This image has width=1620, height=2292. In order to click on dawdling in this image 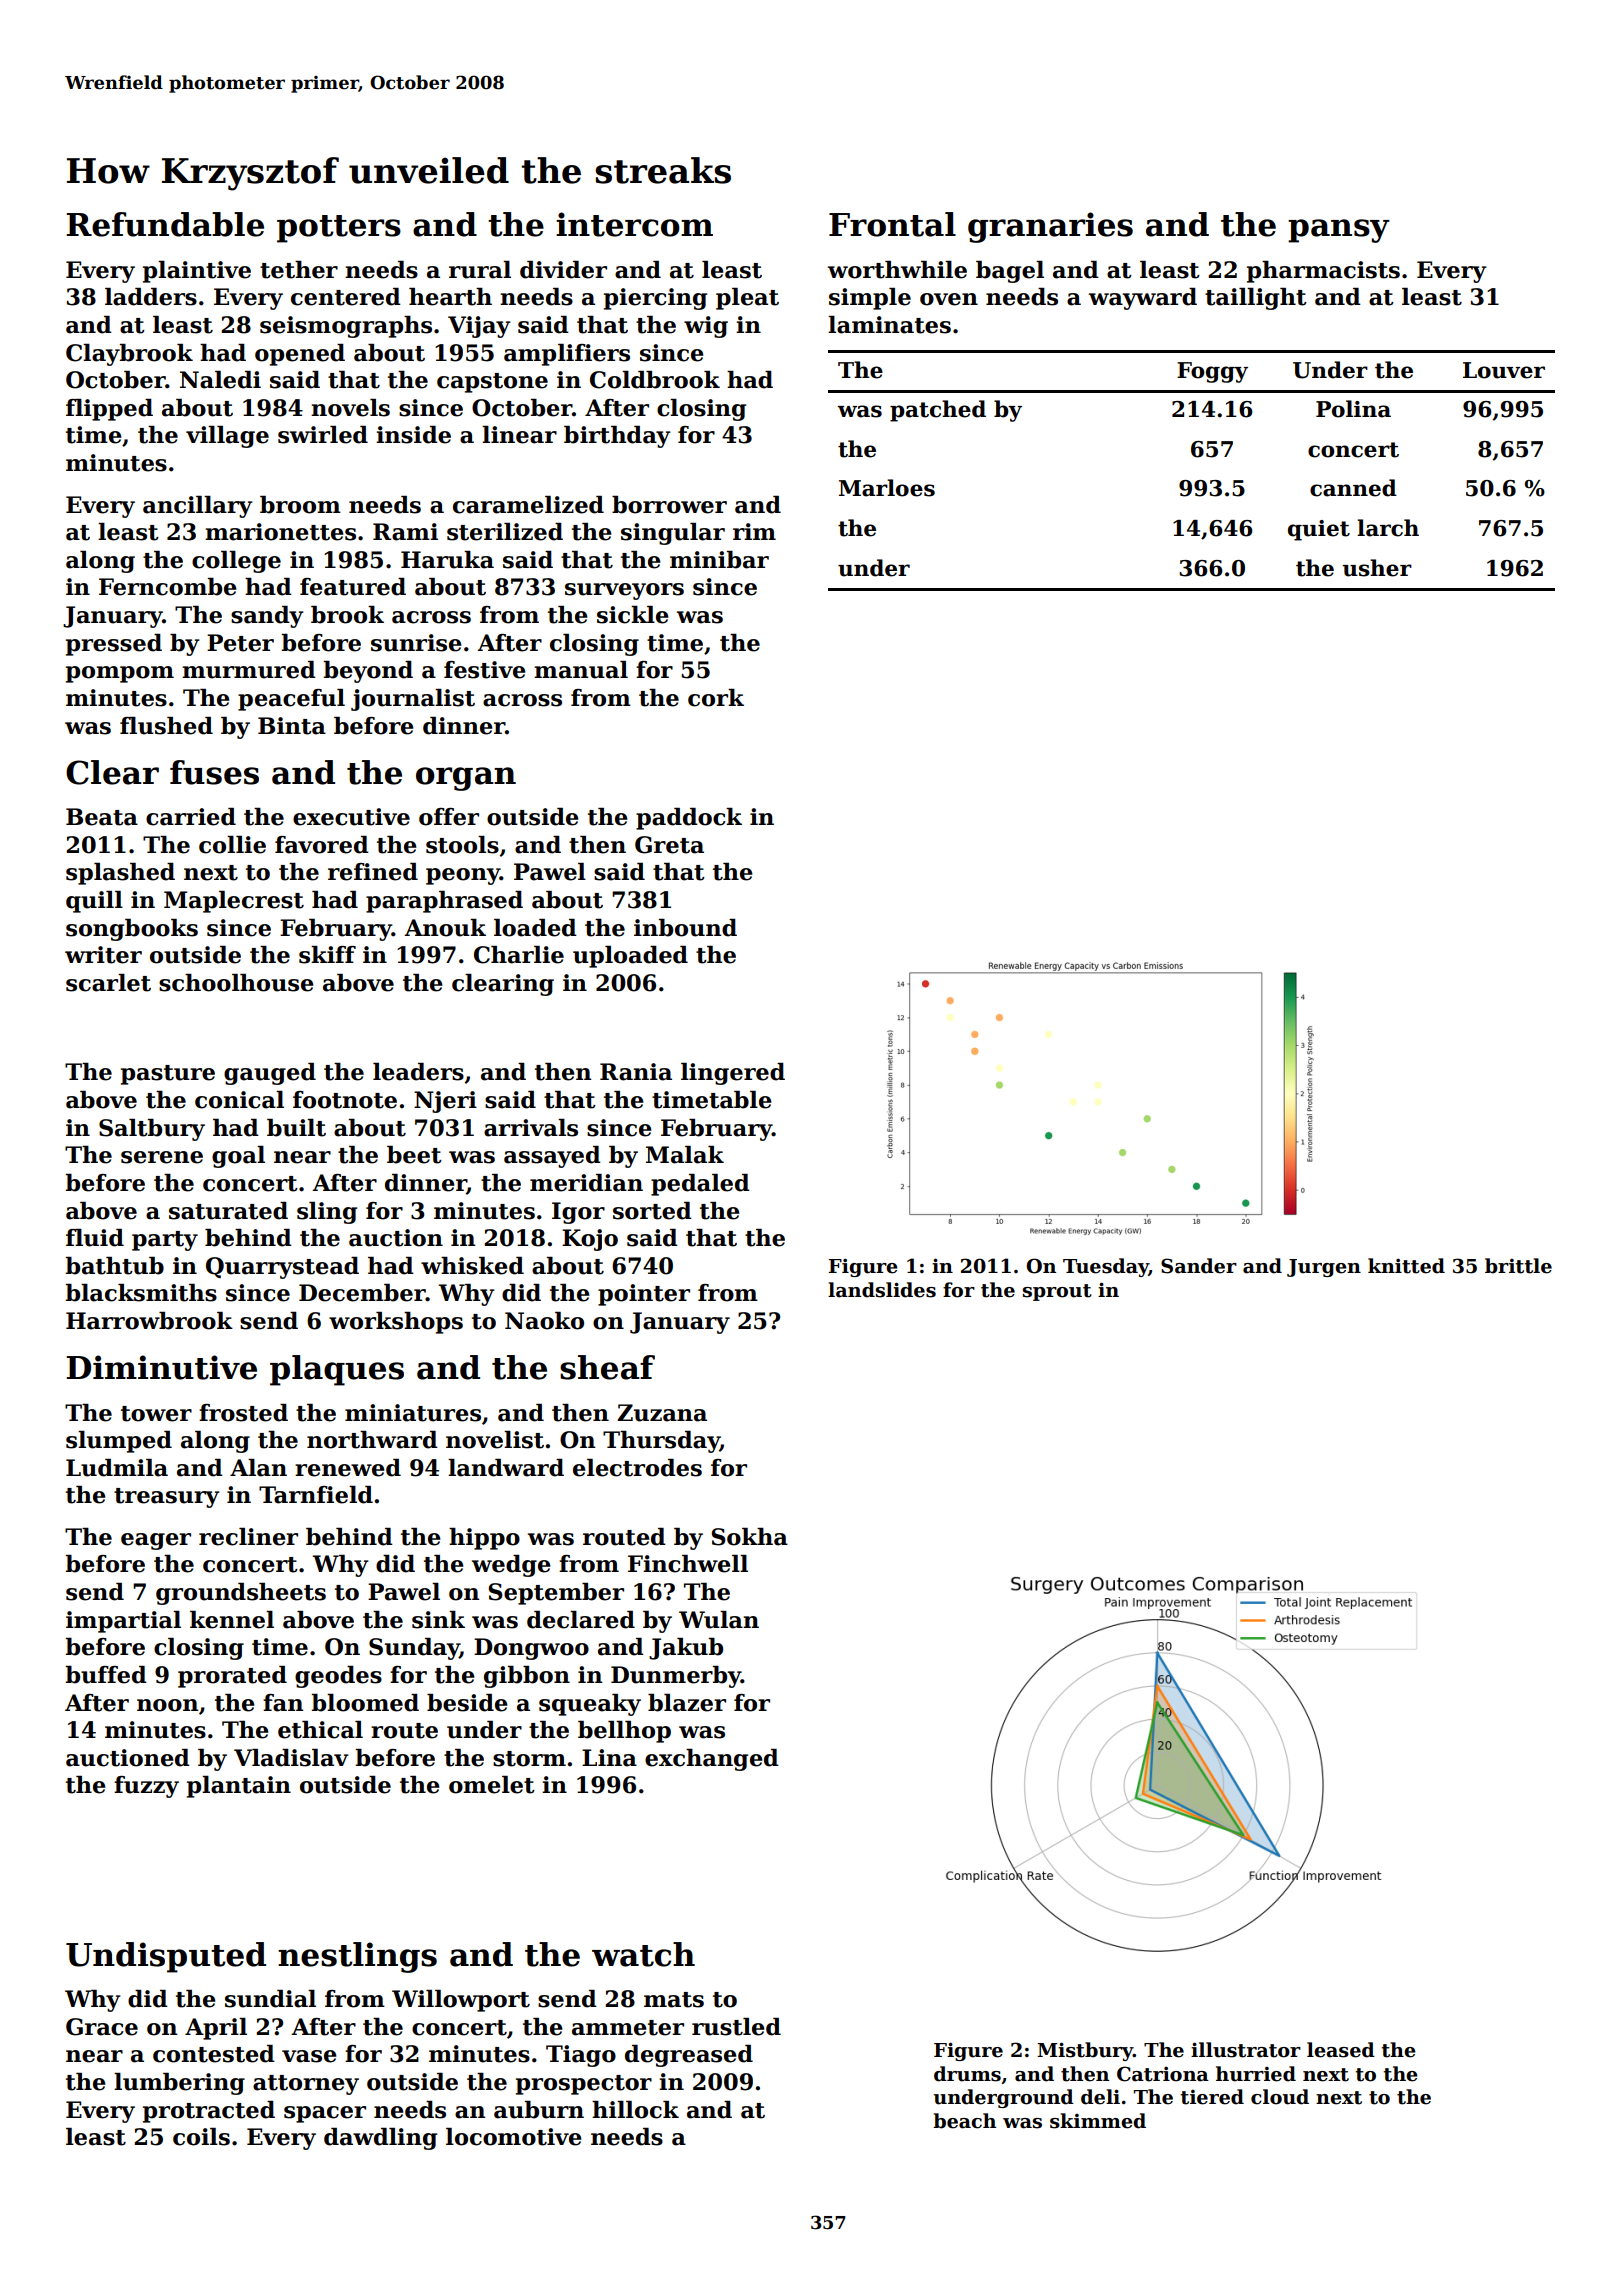, I will do `click(380, 2139)`.
